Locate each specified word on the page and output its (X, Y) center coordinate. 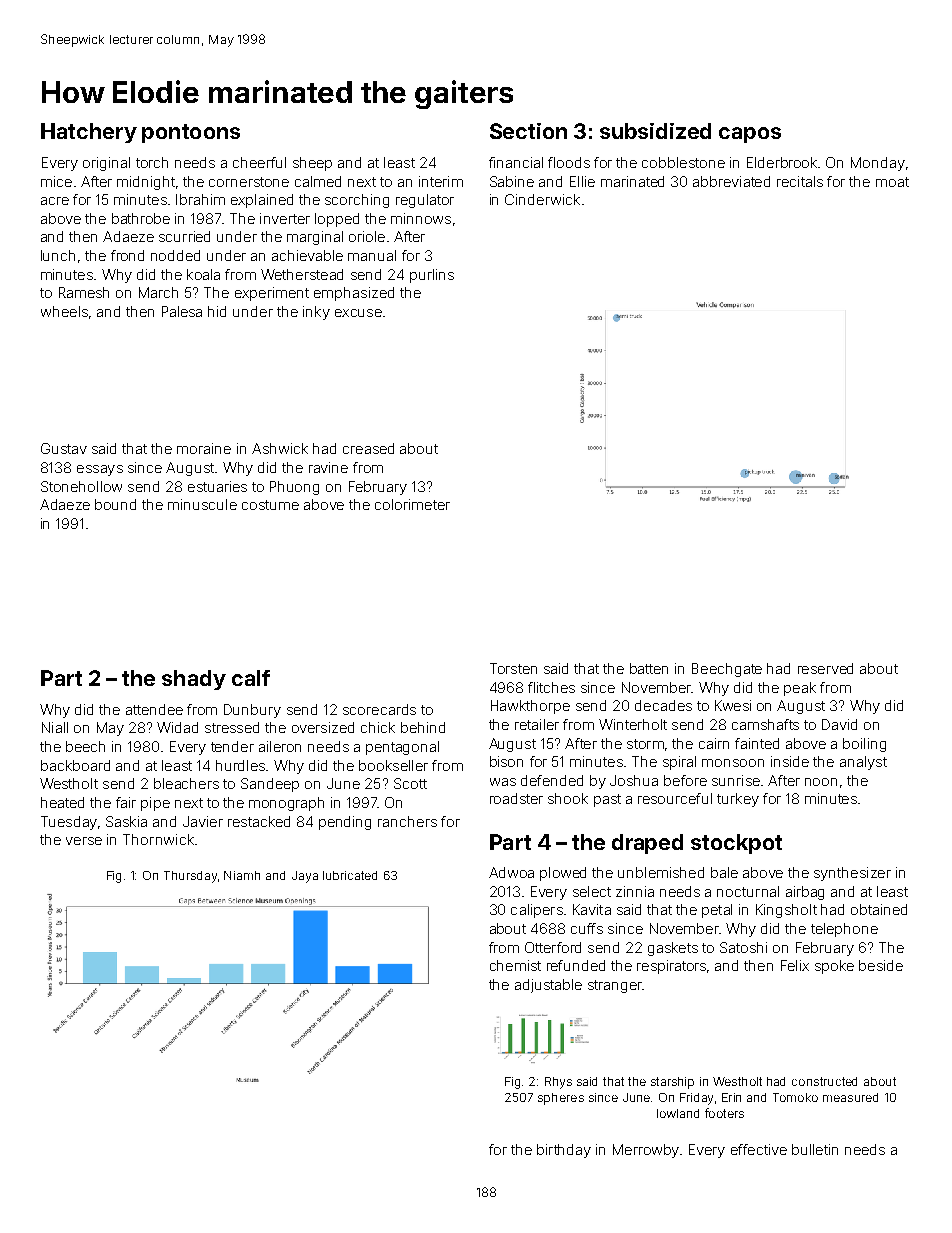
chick (378, 727)
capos (750, 135)
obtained (879, 909)
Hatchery (89, 133)
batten (649, 668)
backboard (75, 765)
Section (528, 131)
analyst (863, 763)
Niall (55, 727)
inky (316, 313)
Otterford (553, 947)
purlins (432, 276)
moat (892, 182)
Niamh (242, 875)
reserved (825, 668)
